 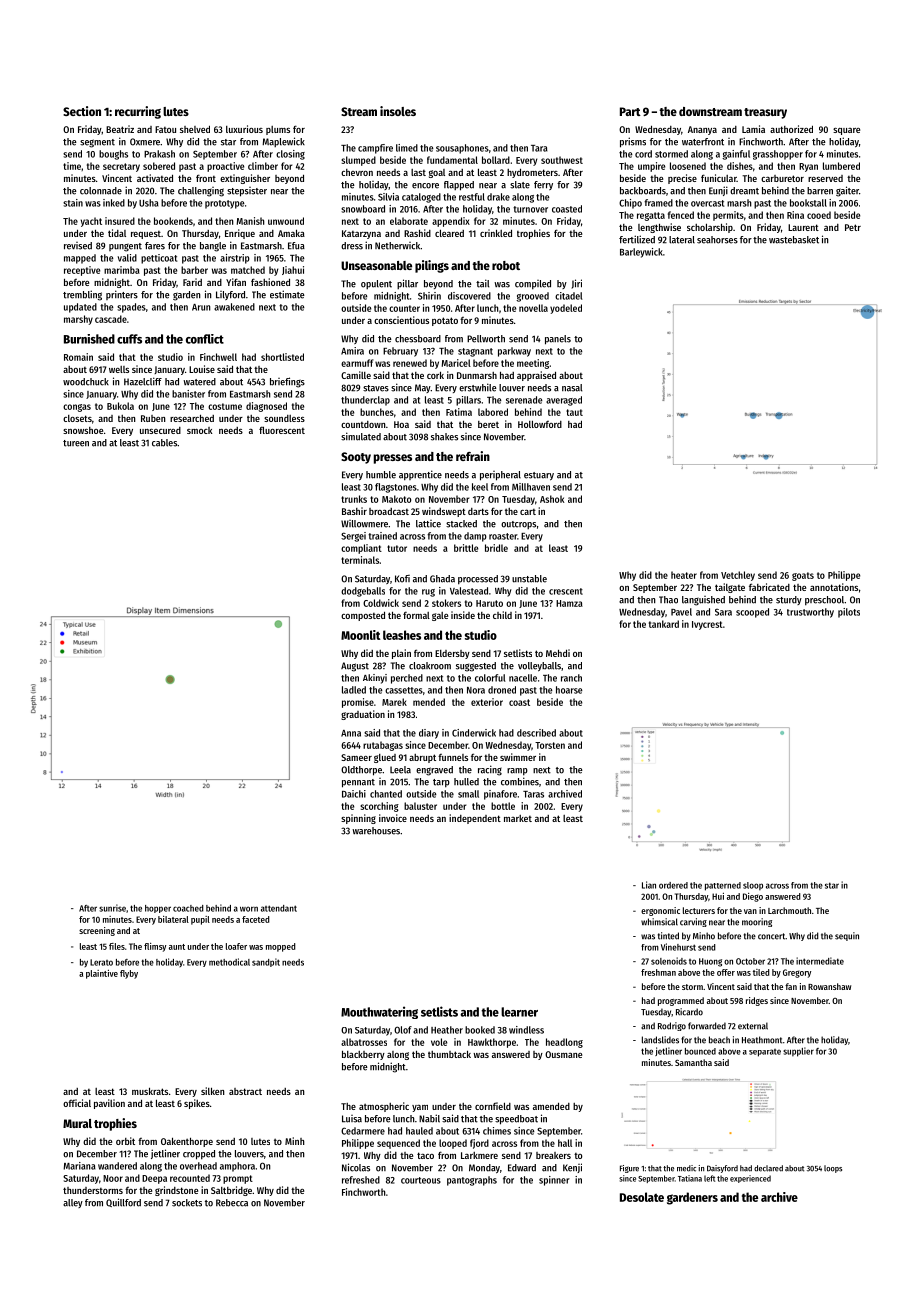 I want to click on Amira, so click(x=352, y=351).
